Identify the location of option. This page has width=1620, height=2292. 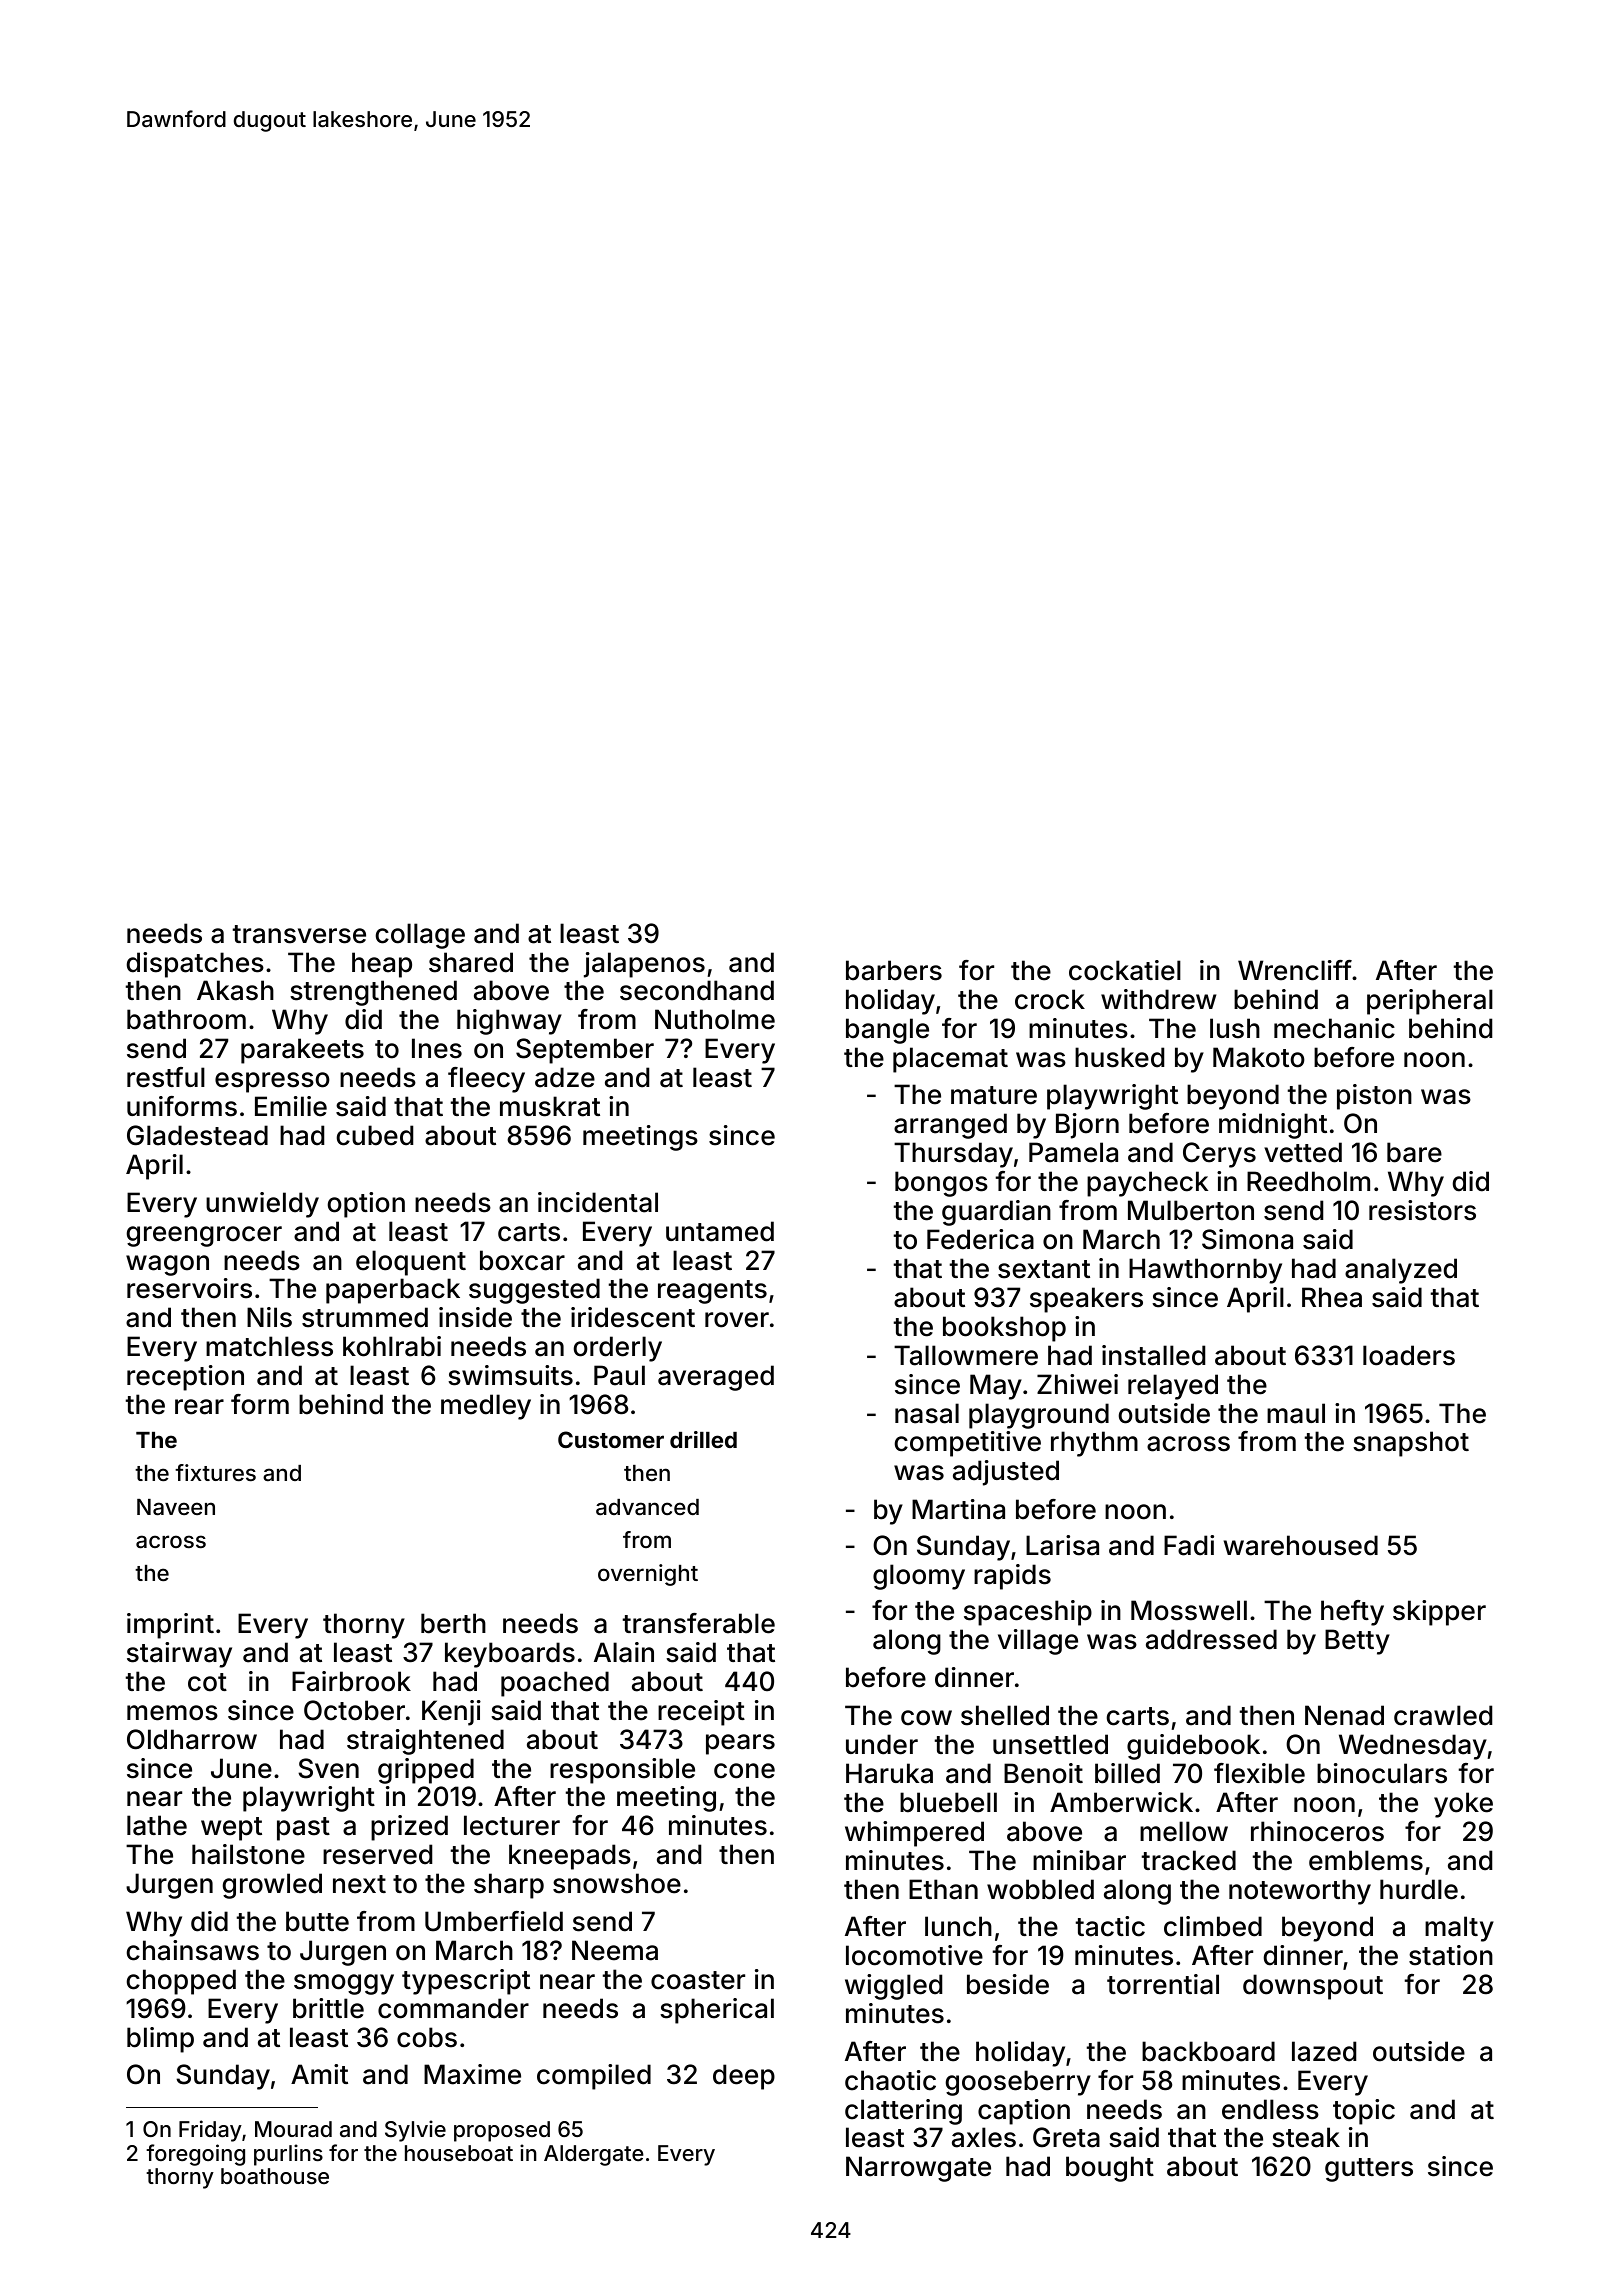
(366, 1205).
